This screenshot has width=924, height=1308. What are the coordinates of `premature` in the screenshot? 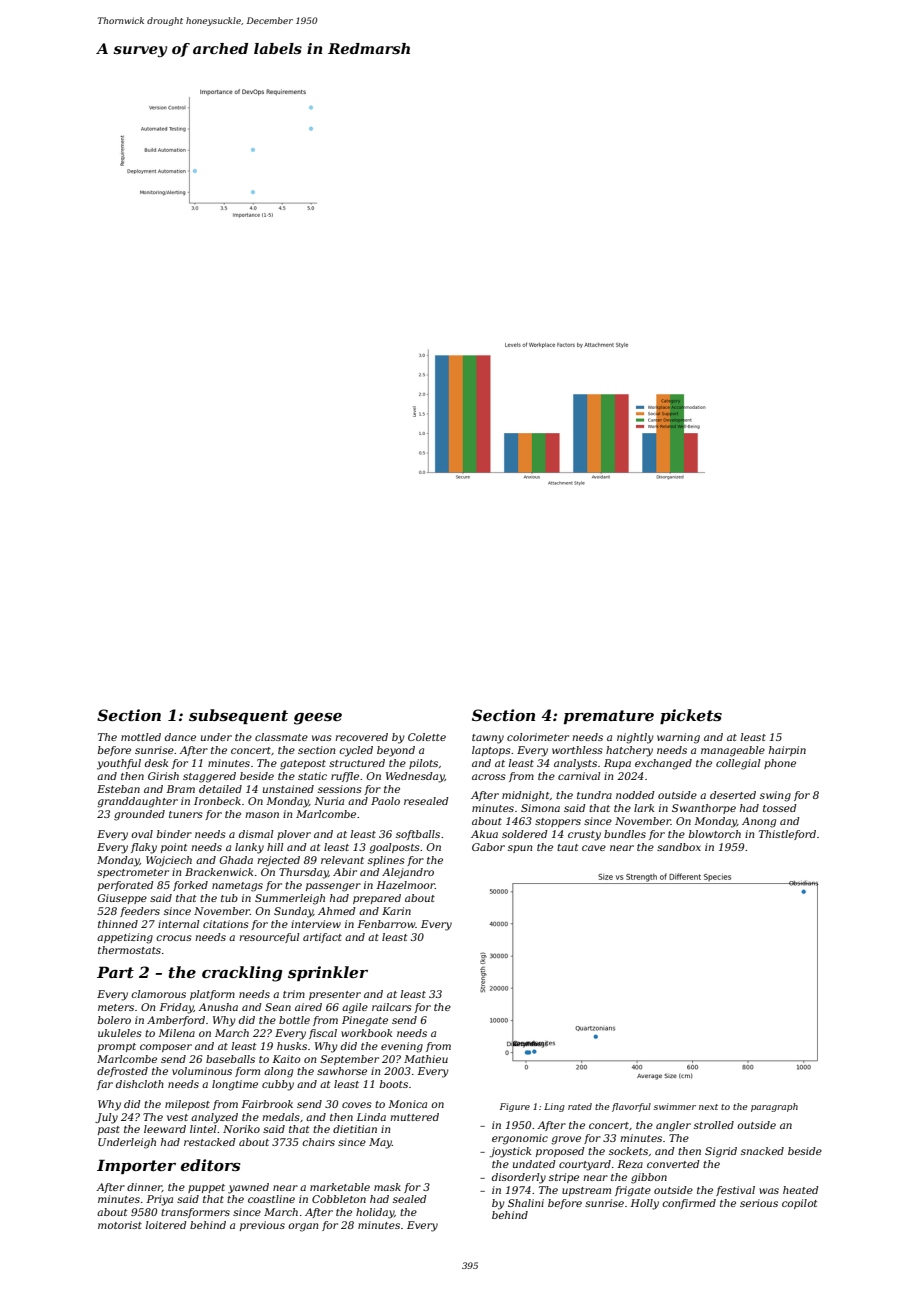 It's located at (609, 717).
